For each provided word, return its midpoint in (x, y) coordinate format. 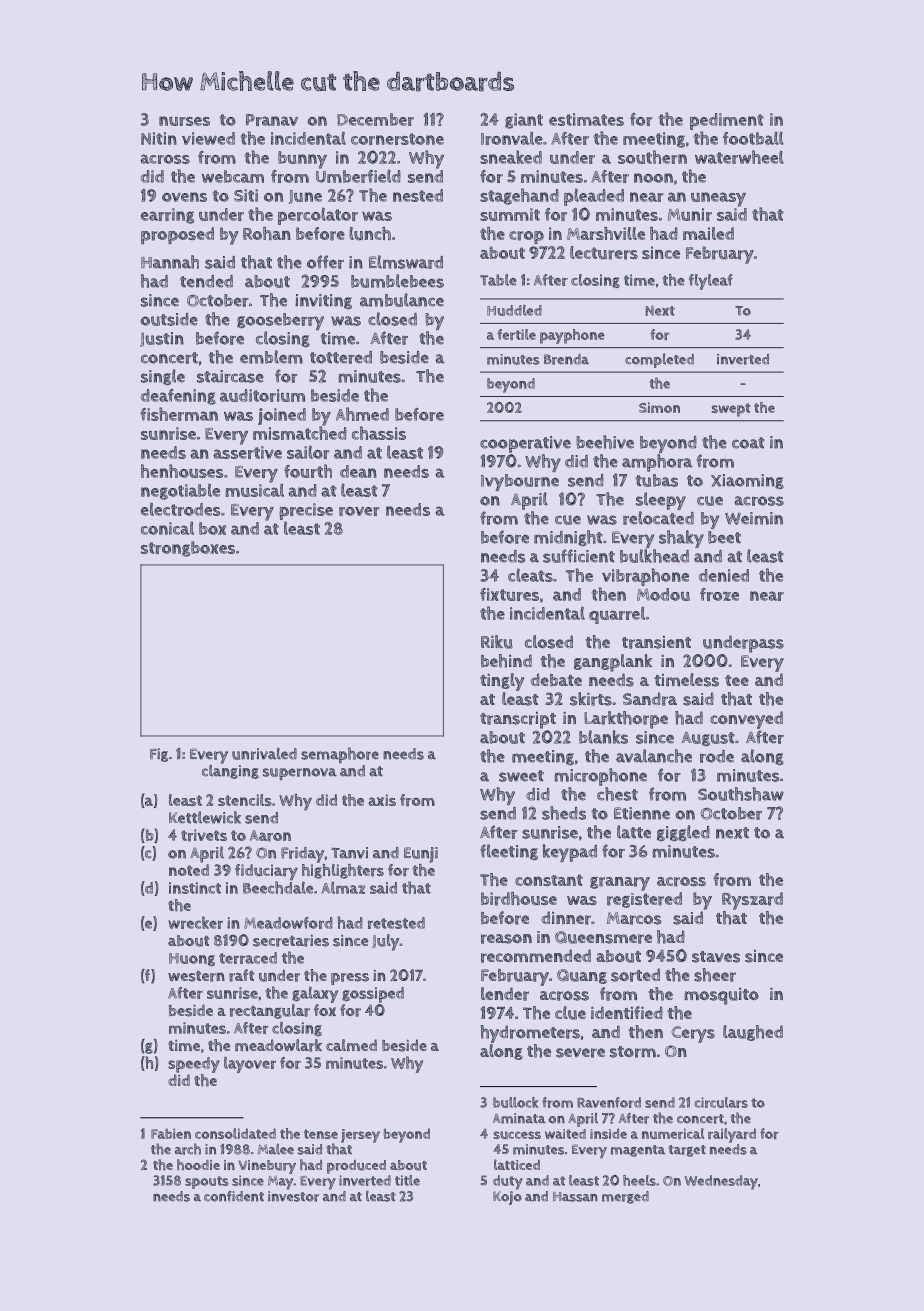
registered (644, 900)
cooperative (525, 444)
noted (189, 870)
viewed (208, 138)
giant (524, 121)
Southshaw (741, 794)
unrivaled (264, 754)
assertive (247, 452)
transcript (518, 720)
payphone (572, 336)
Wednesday (721, 1182)
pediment (727, 121)
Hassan (575, 1197)
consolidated (235, 1133)
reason (506, 939)
